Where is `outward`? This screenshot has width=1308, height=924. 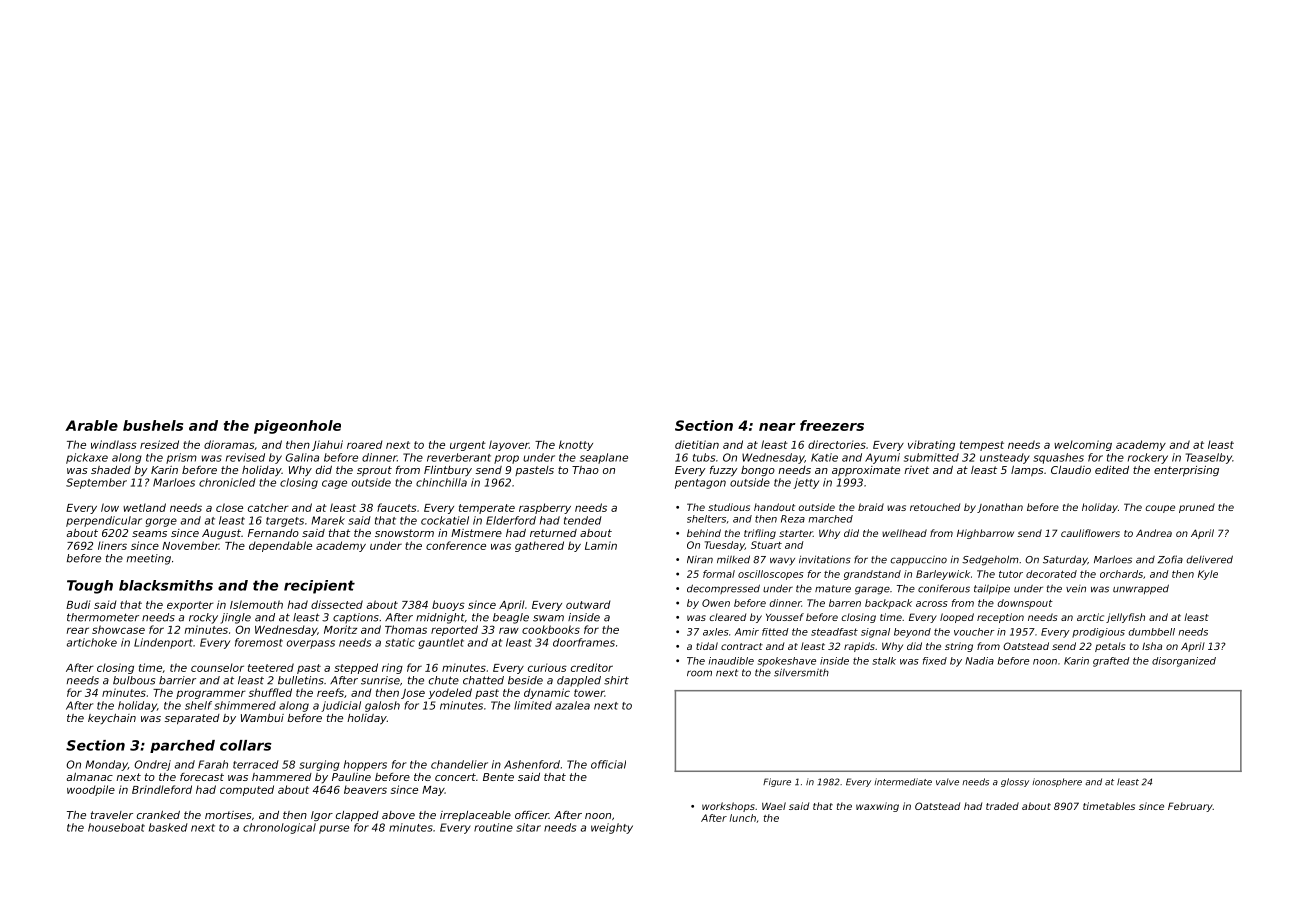
outward is located at coordinates (588, 604).
